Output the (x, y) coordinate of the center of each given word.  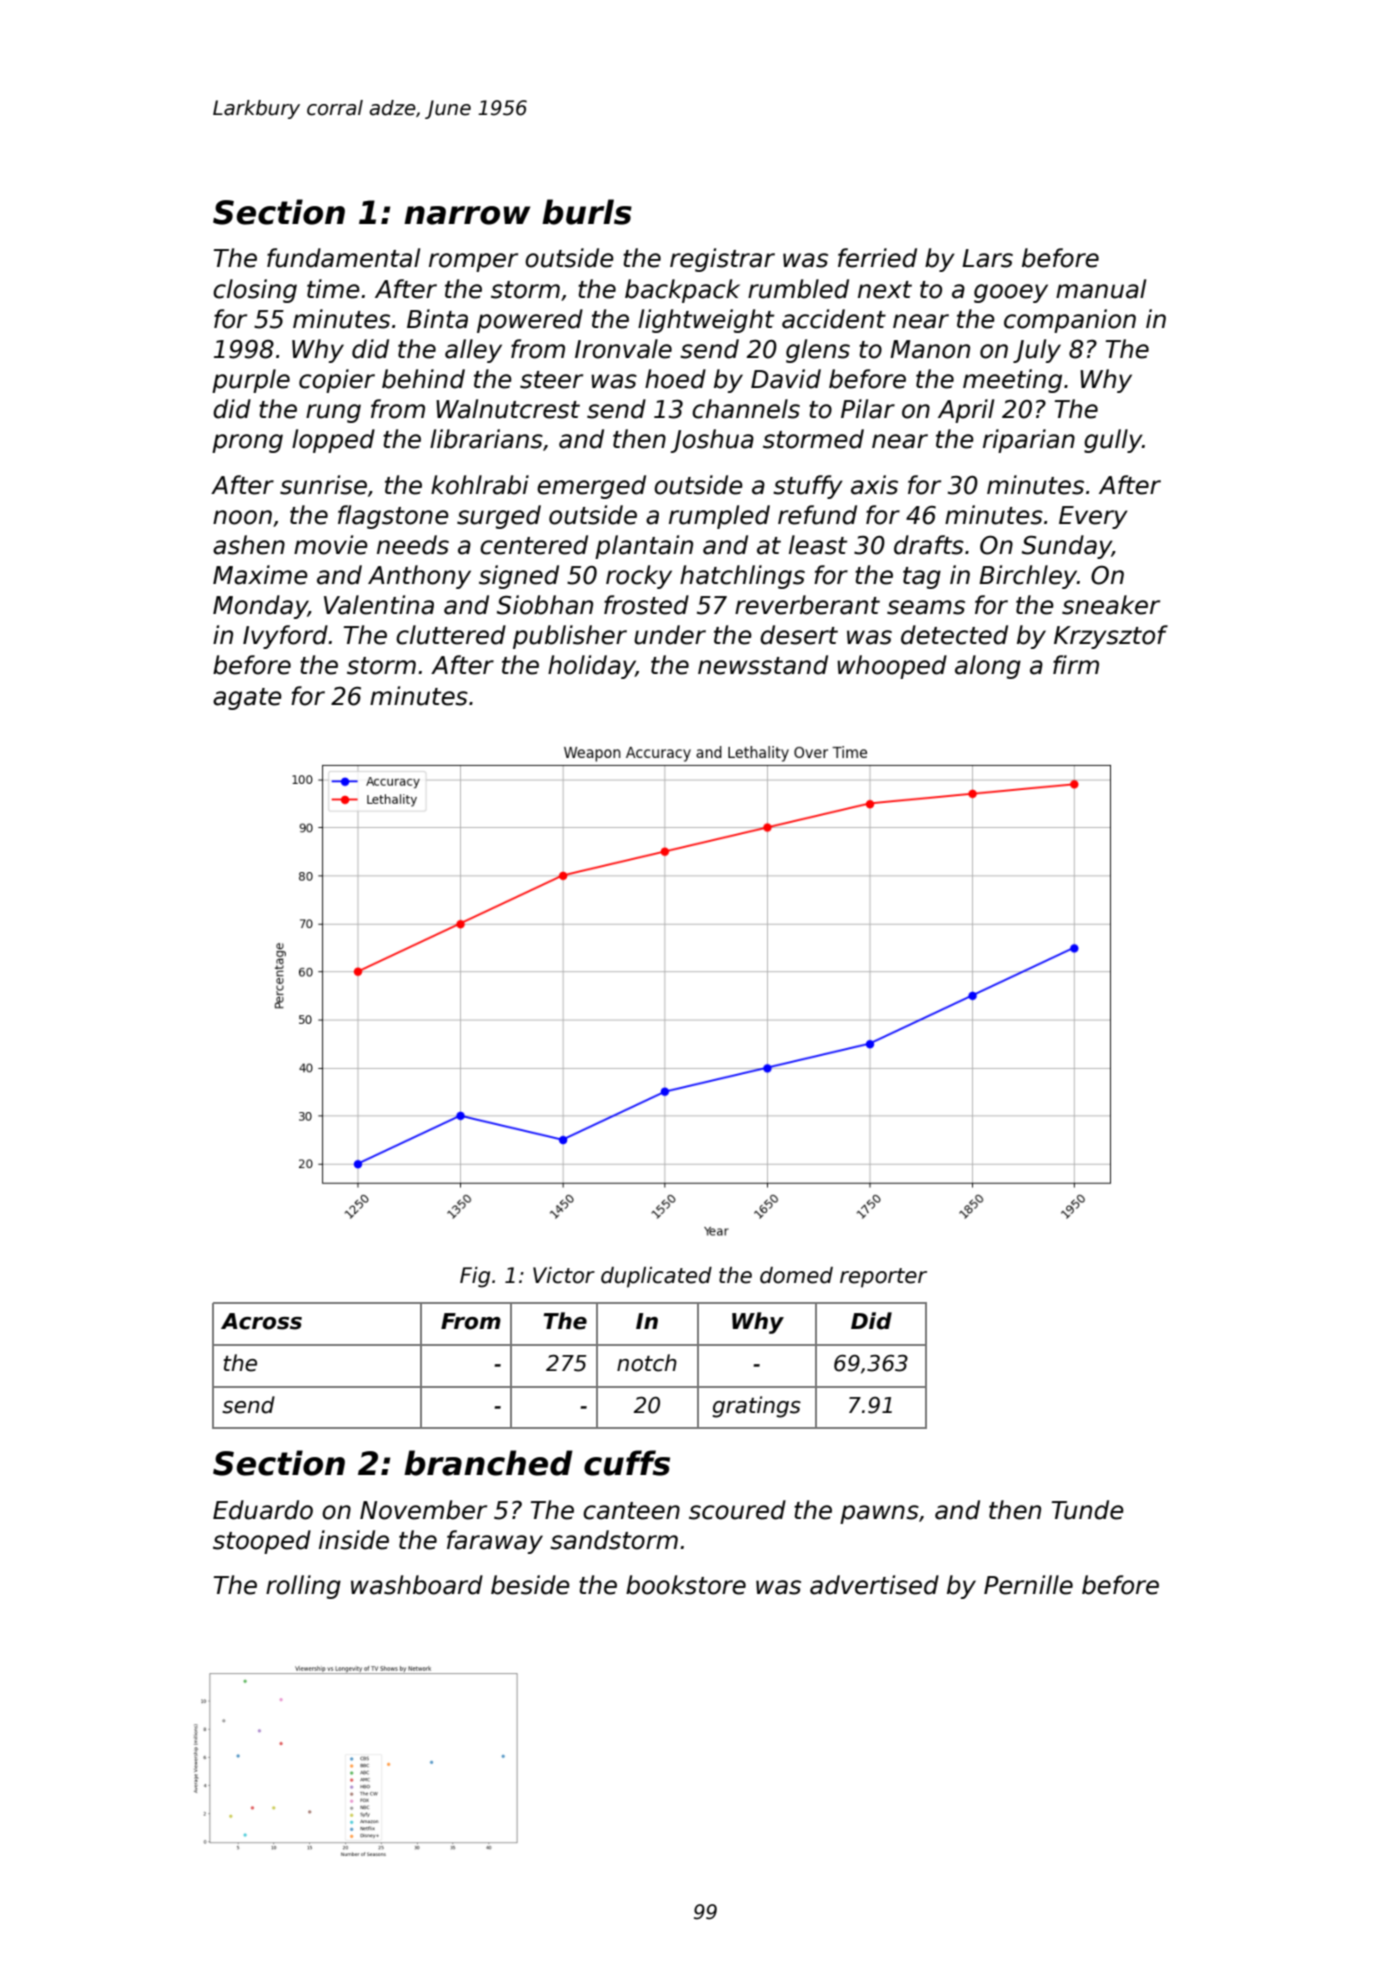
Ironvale (623, 349)
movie (331, 545)
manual (1101, 289)
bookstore (686, 1585)
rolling (303, 1587)
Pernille (1028, 1585)
